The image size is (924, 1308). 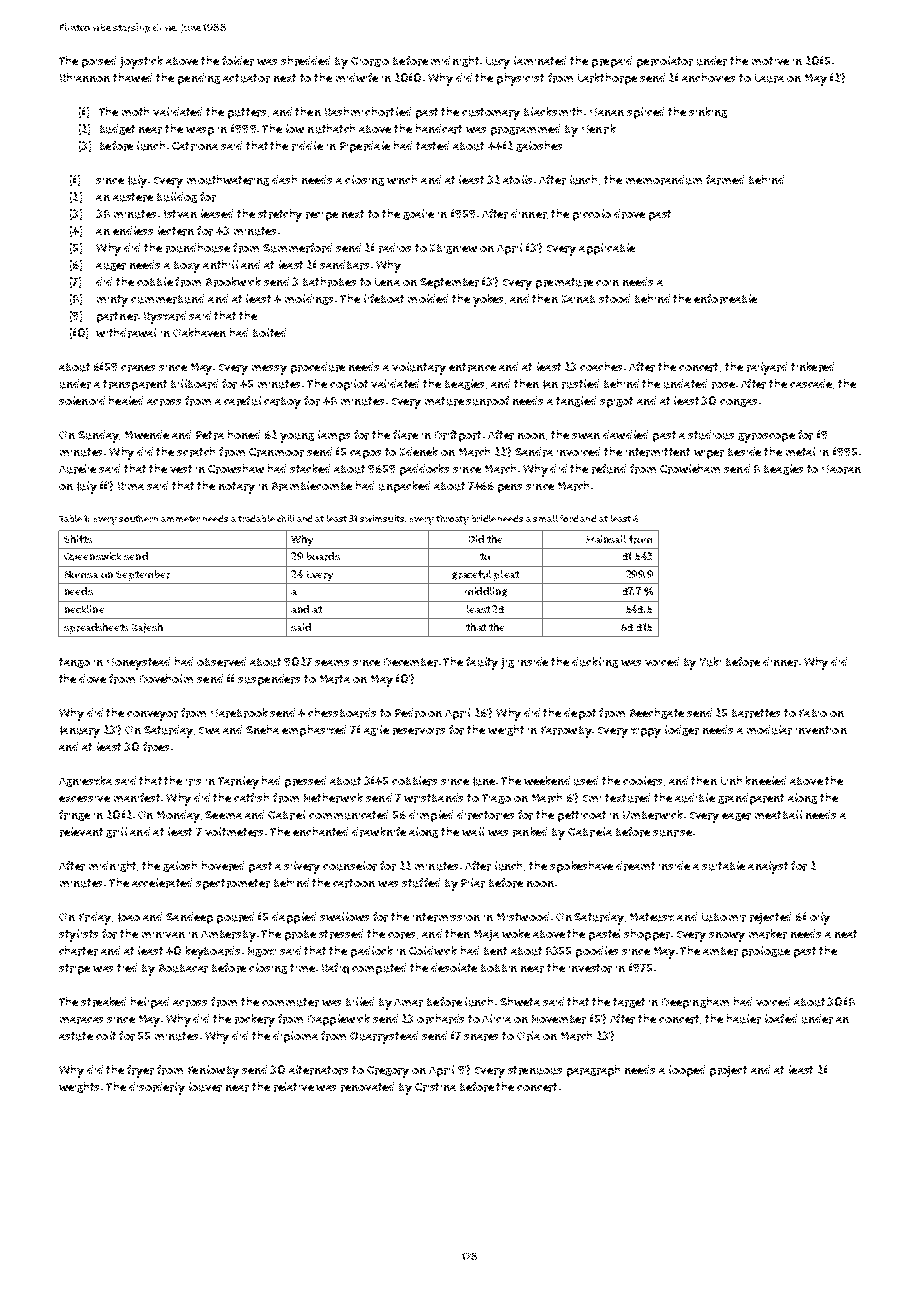 What do you see at coordinates (157, 1088) in the screenshot?
I see `disorderly` at bounding box center [157, 1088].
